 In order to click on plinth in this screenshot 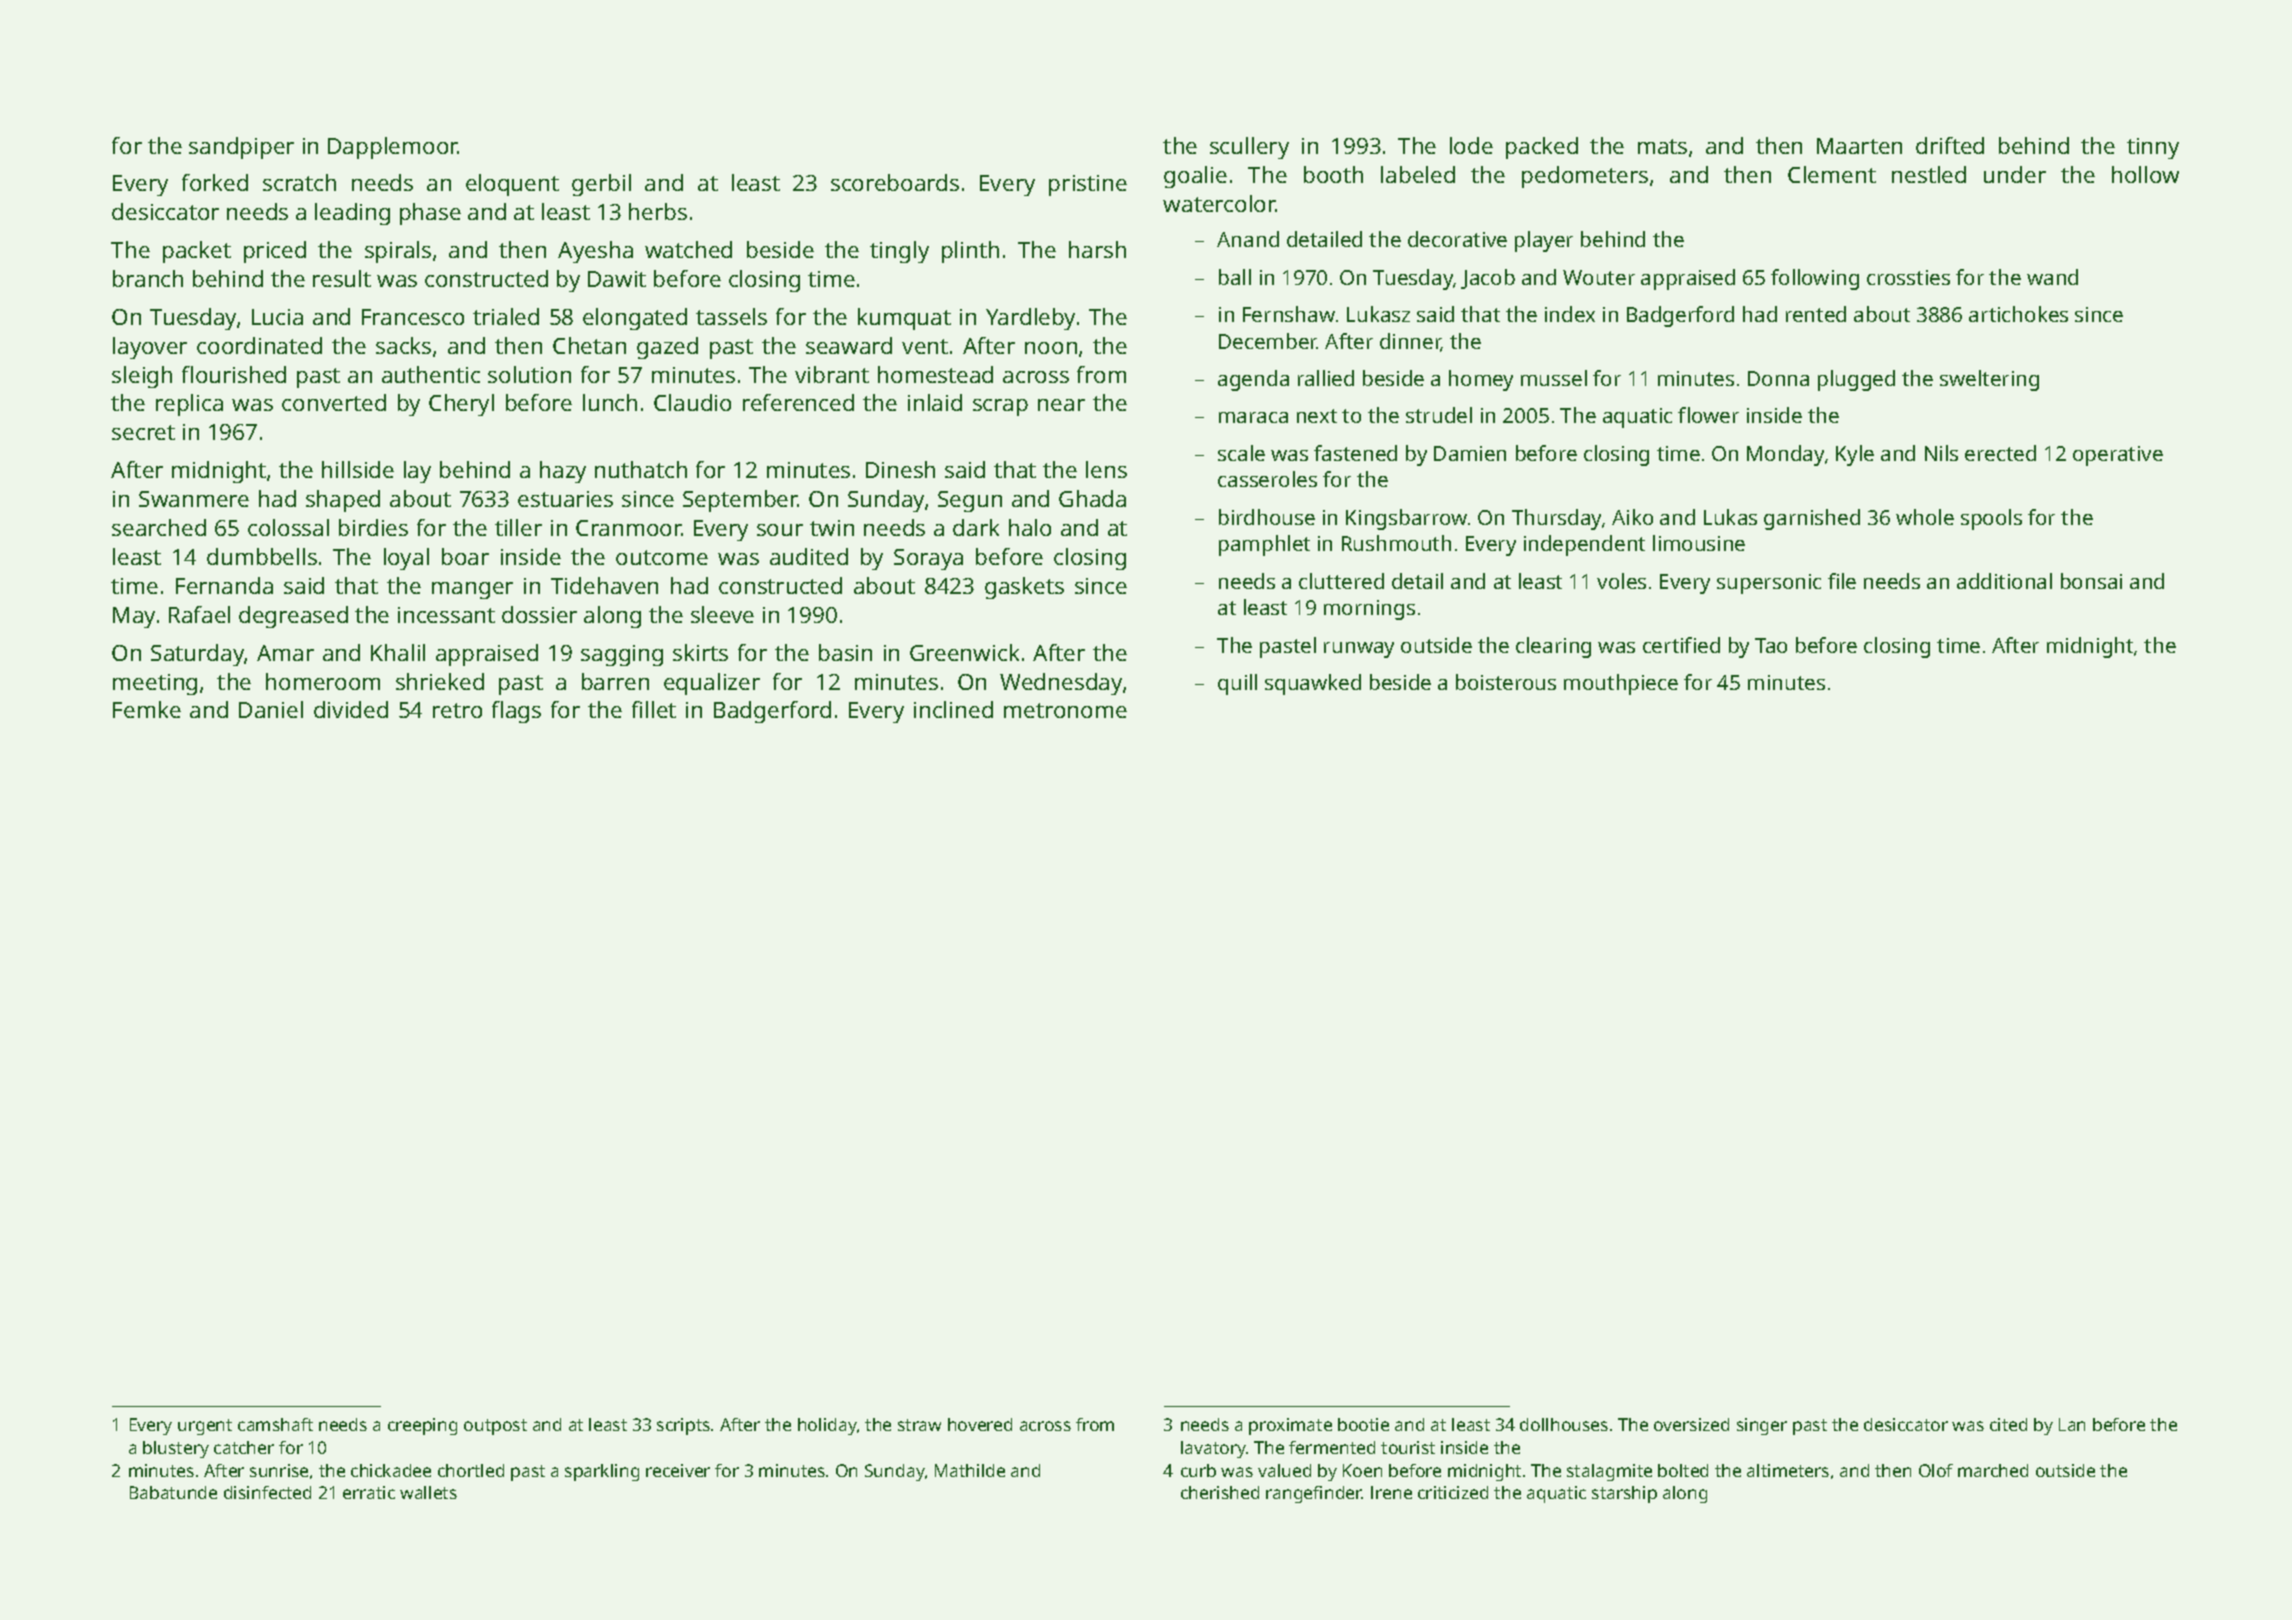, I will do `click(970, 252)`.
